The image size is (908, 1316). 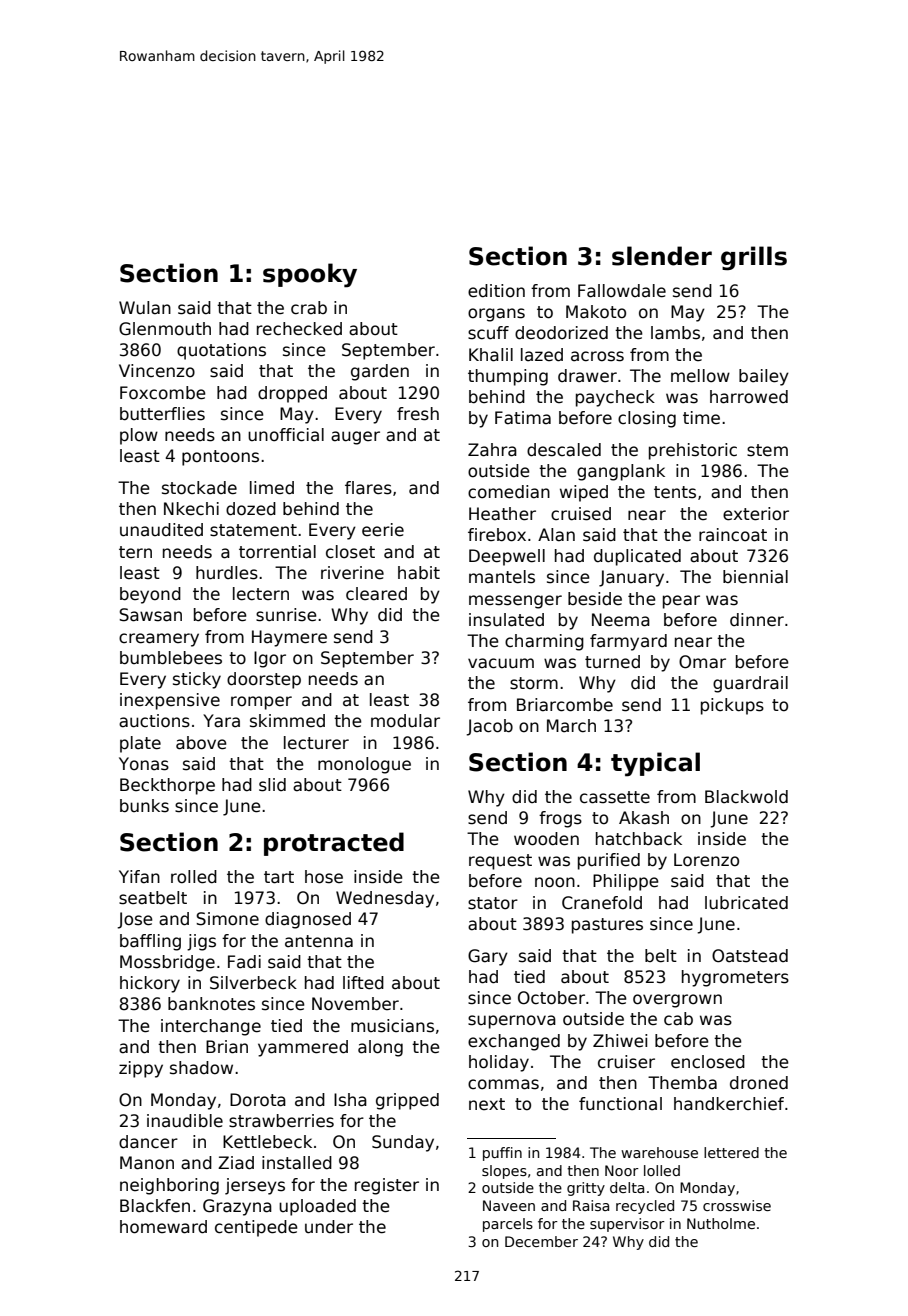 I want to click on Grazyna, so click(x=237, y=1207).
